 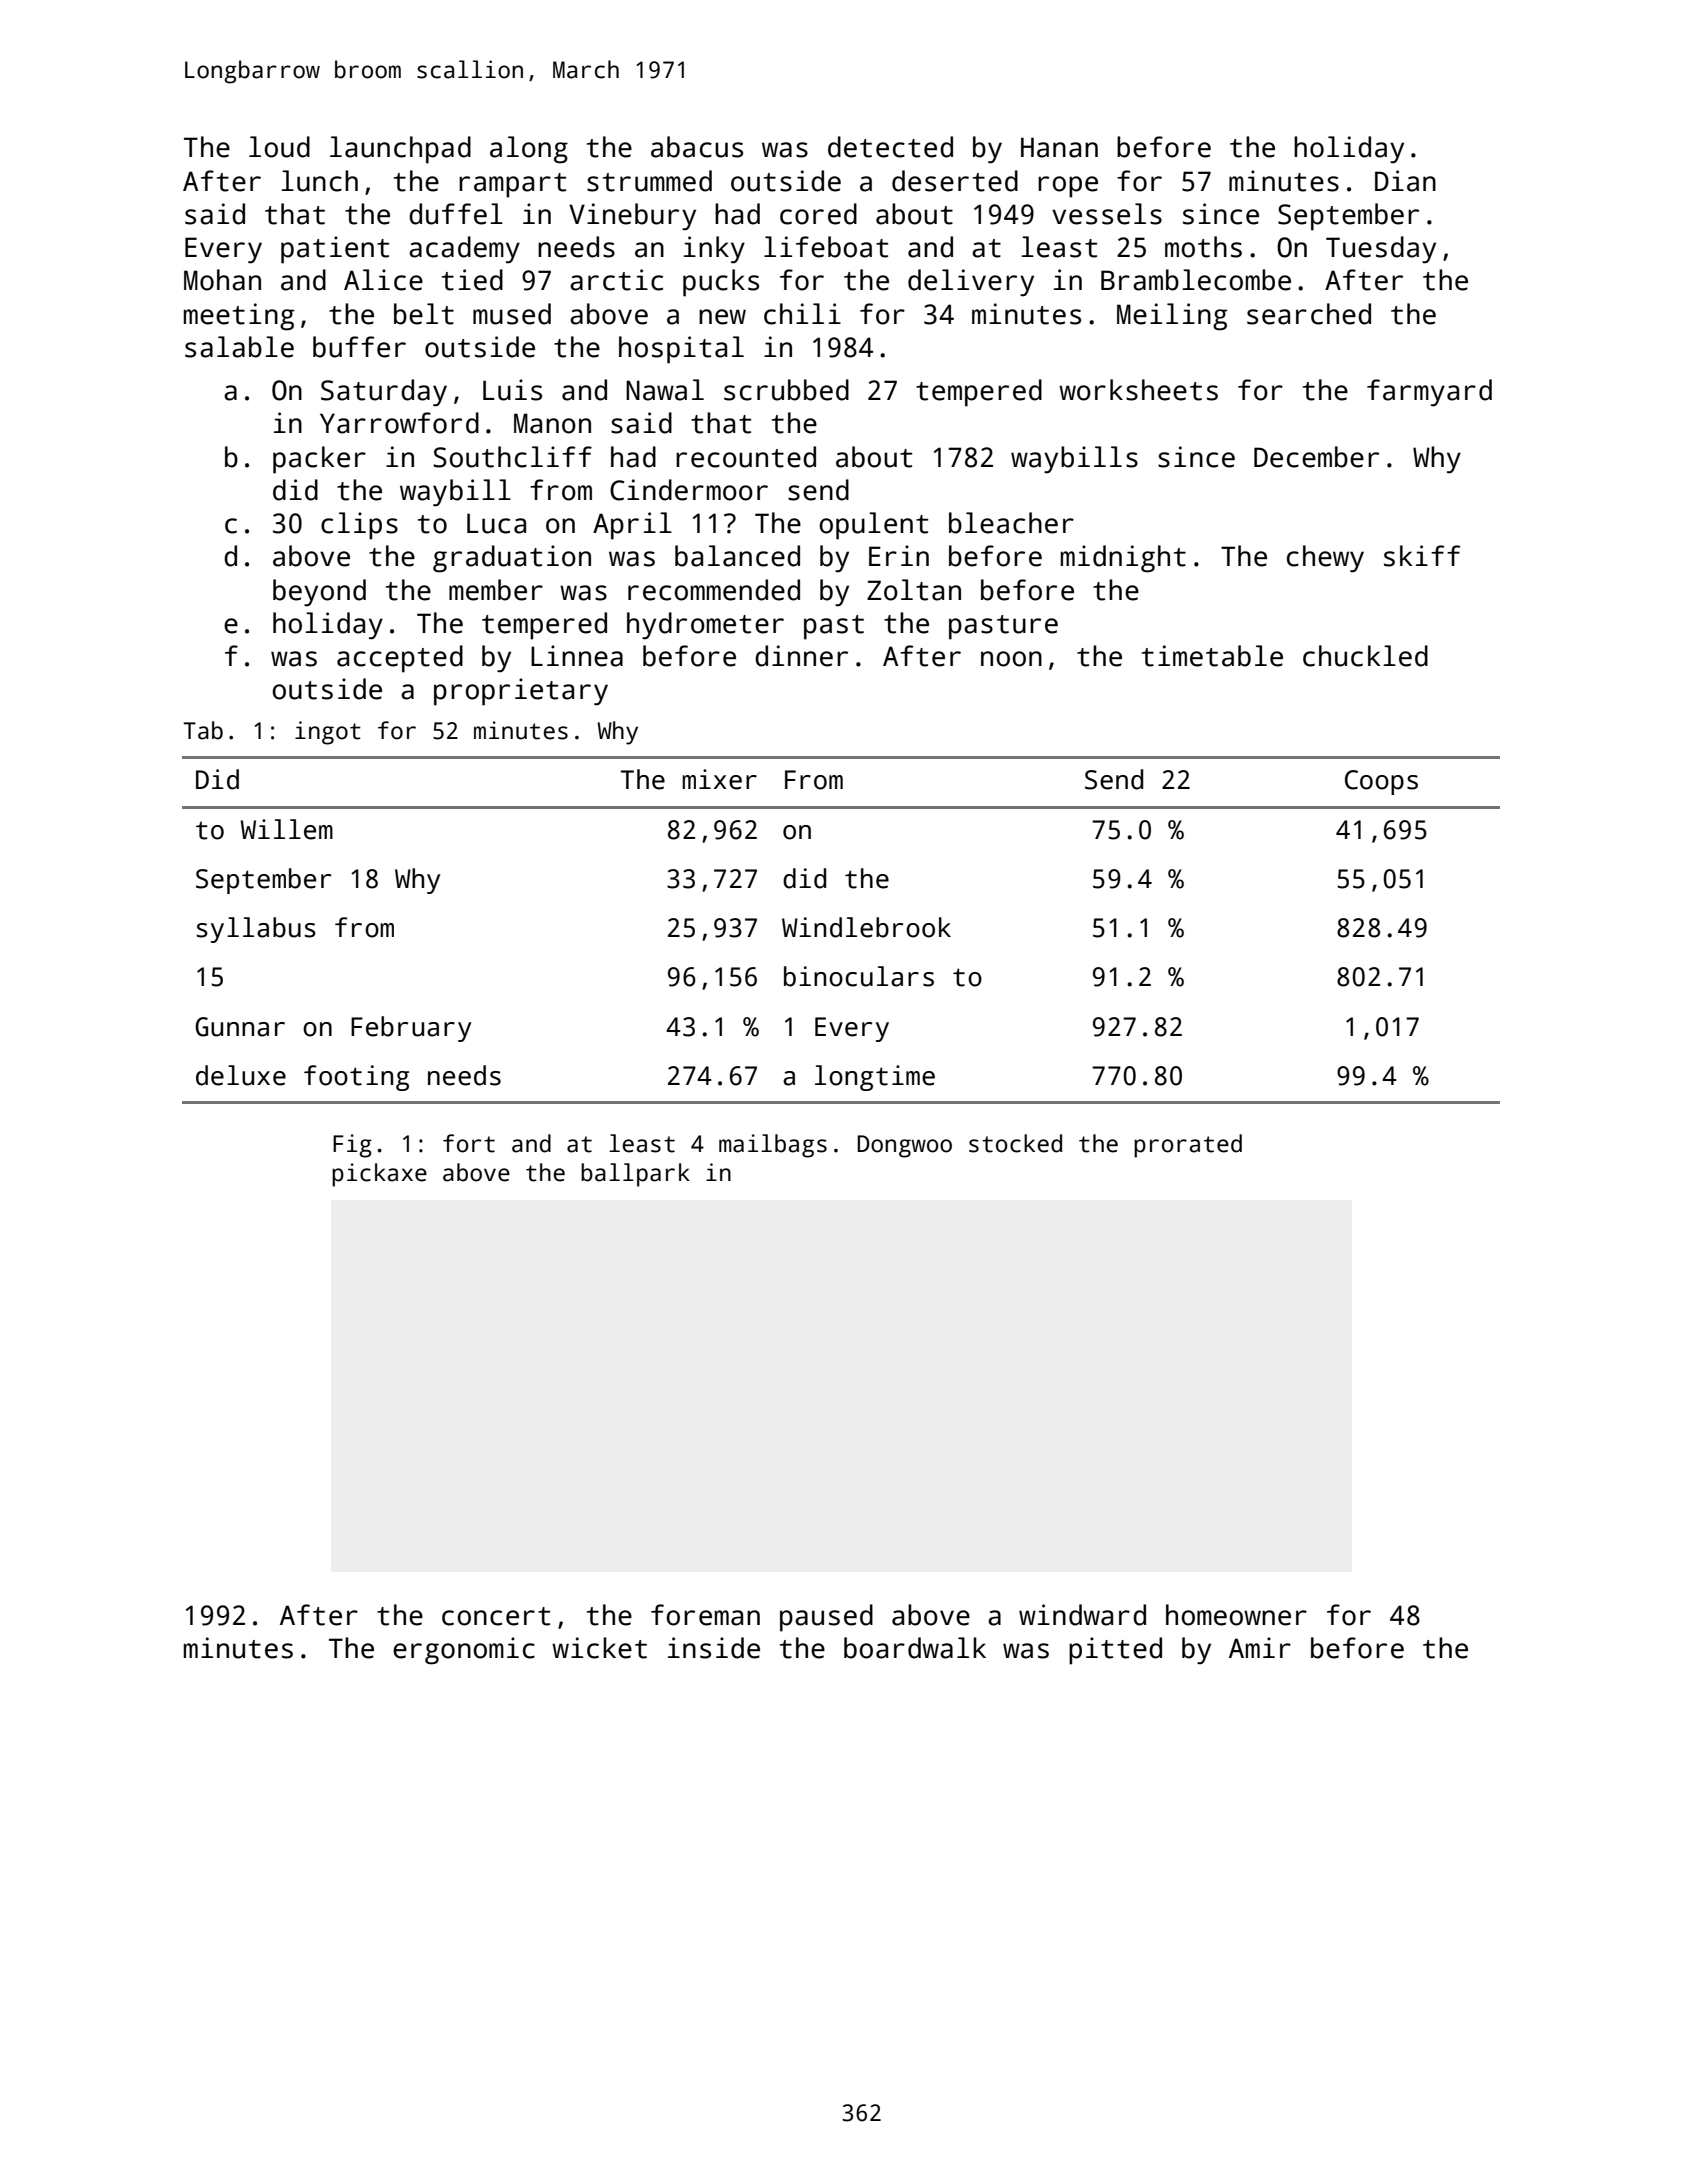 I want to click on Coops, so click(x=1381, y=782).
